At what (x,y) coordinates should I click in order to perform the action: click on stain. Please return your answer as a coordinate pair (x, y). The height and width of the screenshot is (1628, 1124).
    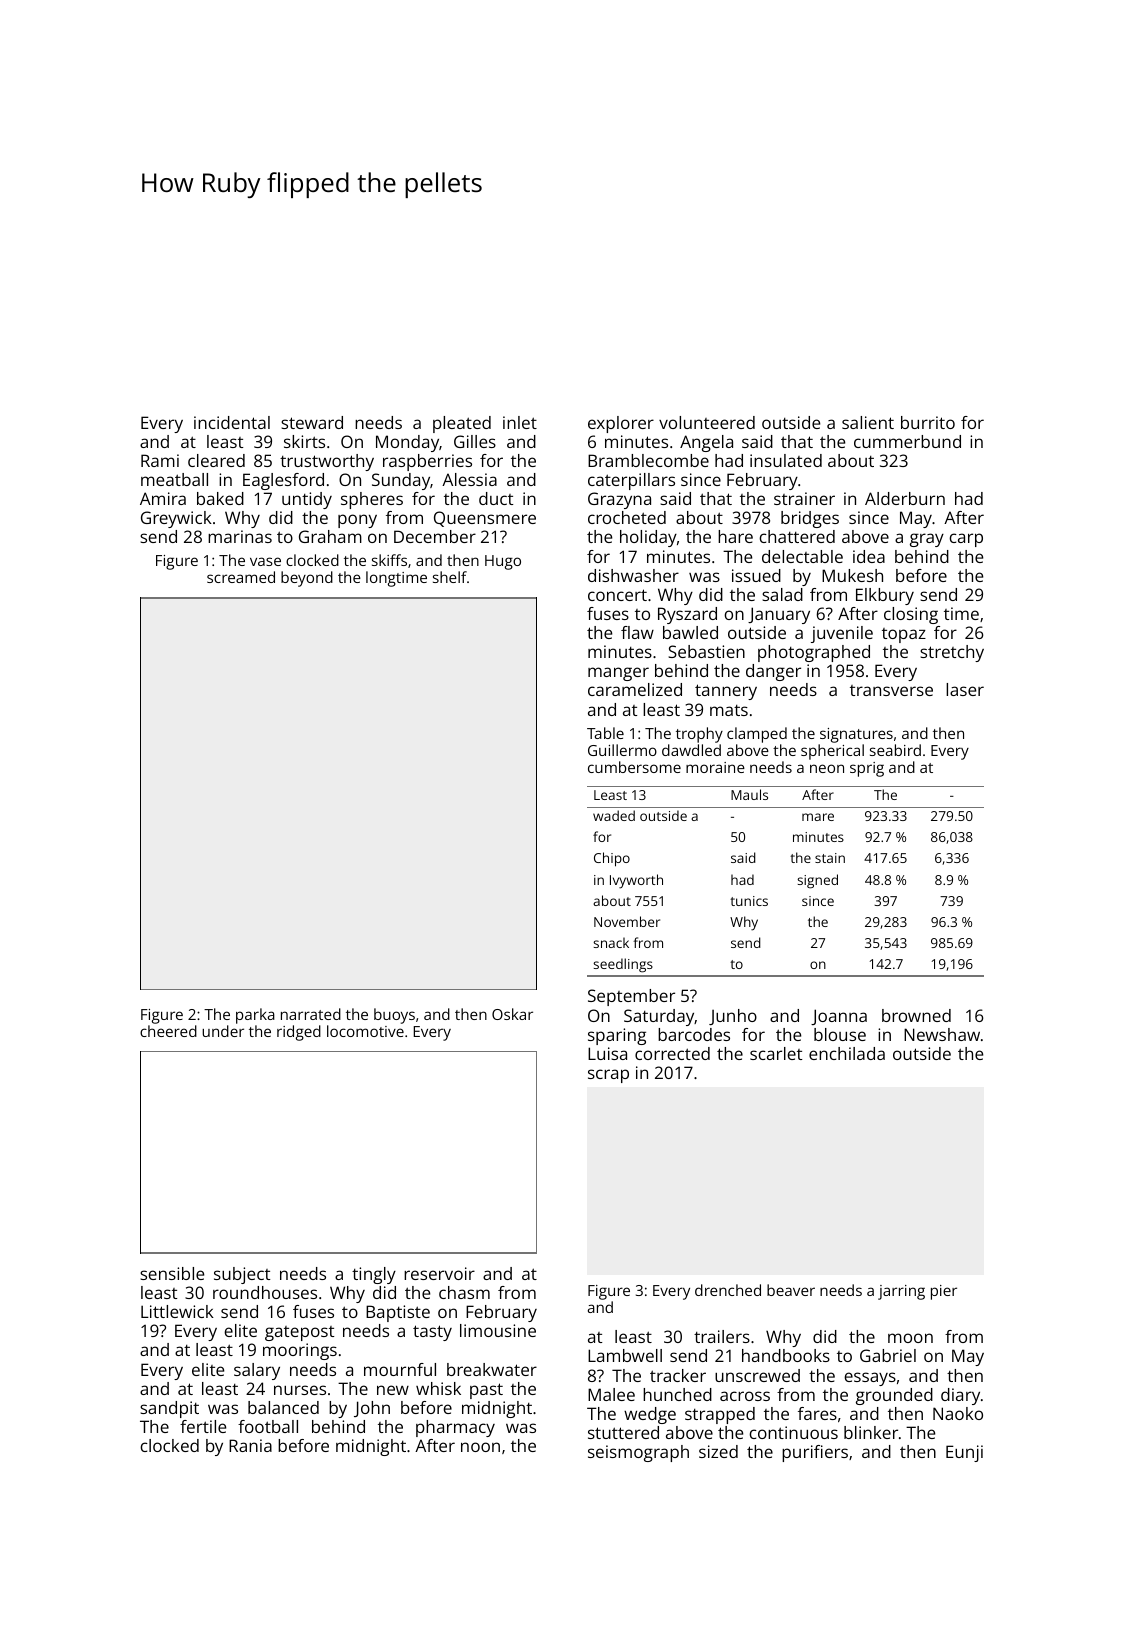
    Looking at the image, I should click on (830, 858).
